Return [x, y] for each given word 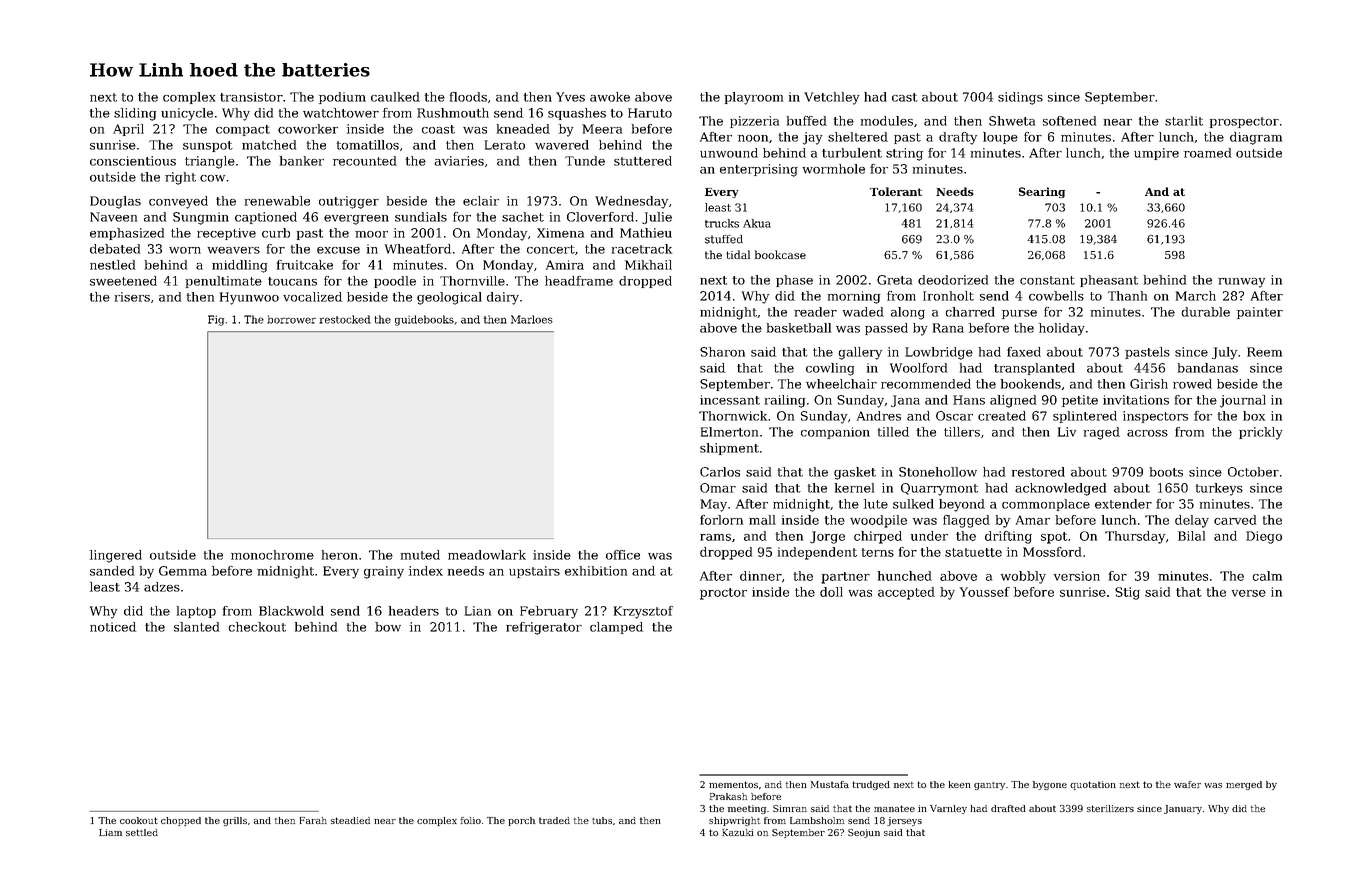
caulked [395, 97]
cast [905, 97]
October [1253, 472]
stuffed [724, 239]
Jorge [827, 537]
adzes [162, 587]
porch [521, 821]
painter [1260, 313]
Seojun [864, 833]
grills [235, 821]
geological [449, 298]
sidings [1020, 98]
